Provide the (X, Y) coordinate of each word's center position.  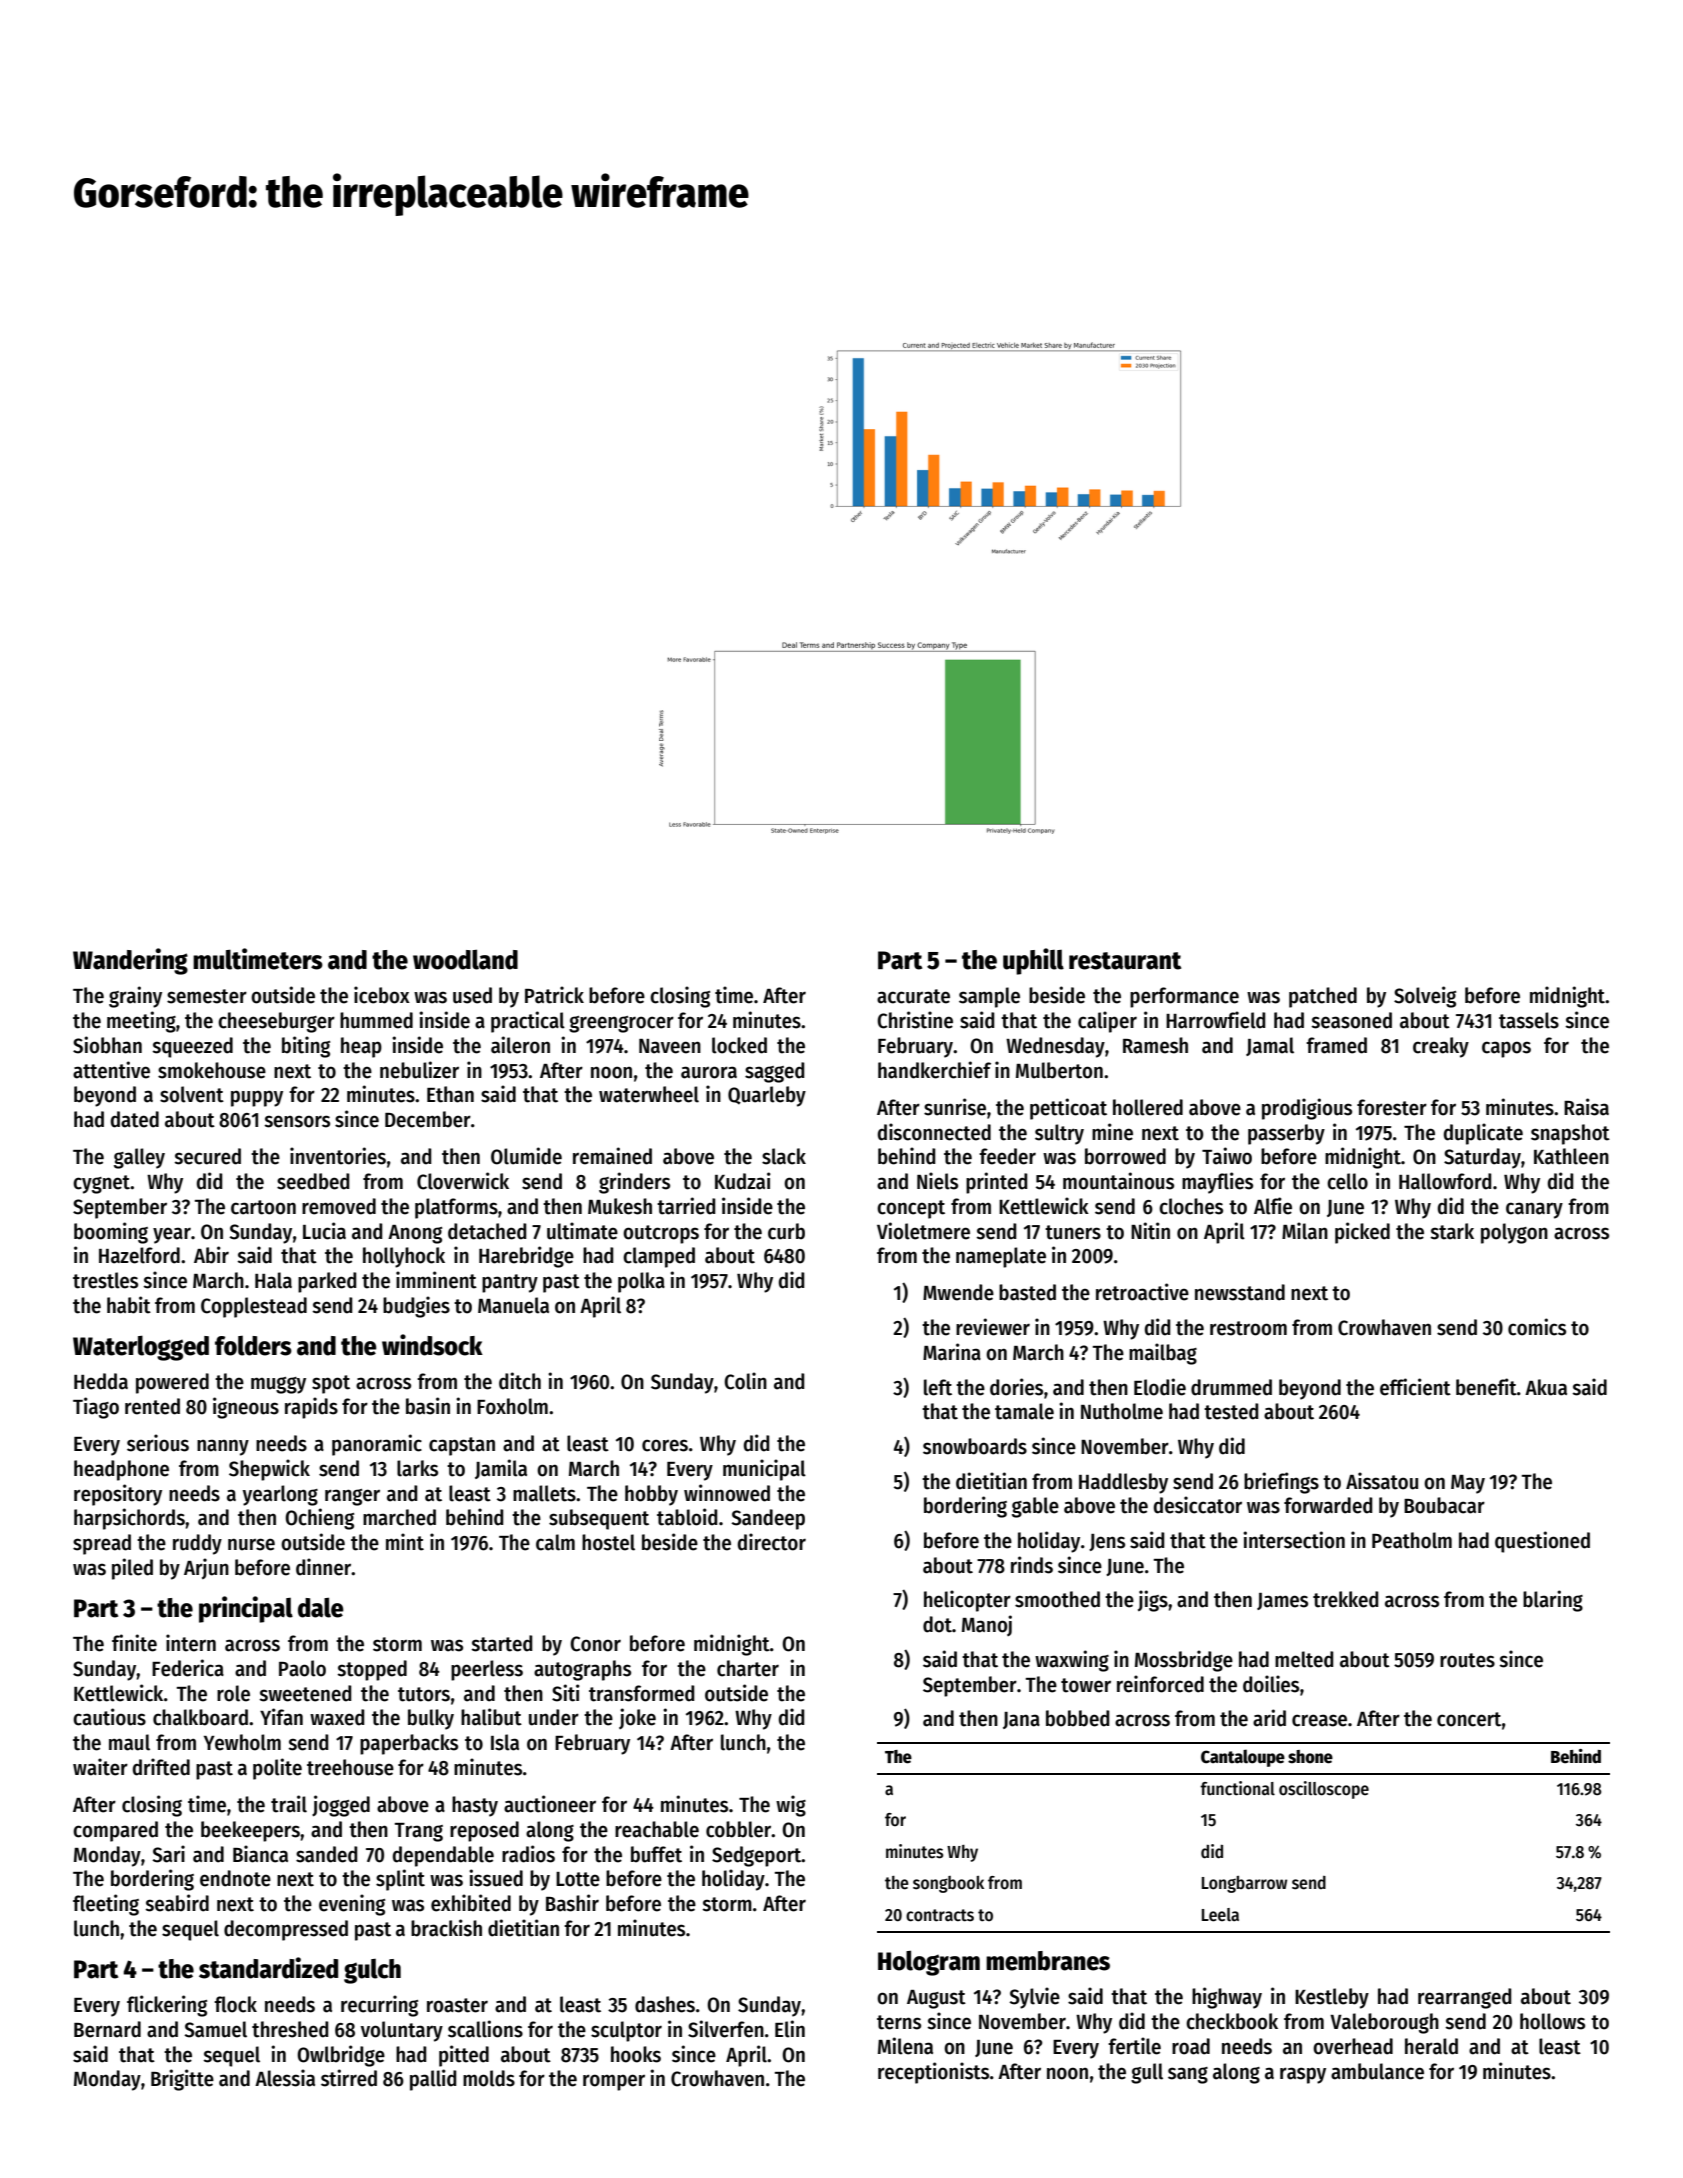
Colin (745, 1381)
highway (1227, 1998)
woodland (465, 959)
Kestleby (1332, 1998)
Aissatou (1382, 1481)
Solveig (1425, 997)
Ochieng (319, 1519)
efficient (1415, 1387)
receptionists (933, 2073)
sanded (326, 1854)
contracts (940, 1915)
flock (235, 2004)
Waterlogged (141, 1348)
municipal (764, 1470)
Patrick (554, 995)
